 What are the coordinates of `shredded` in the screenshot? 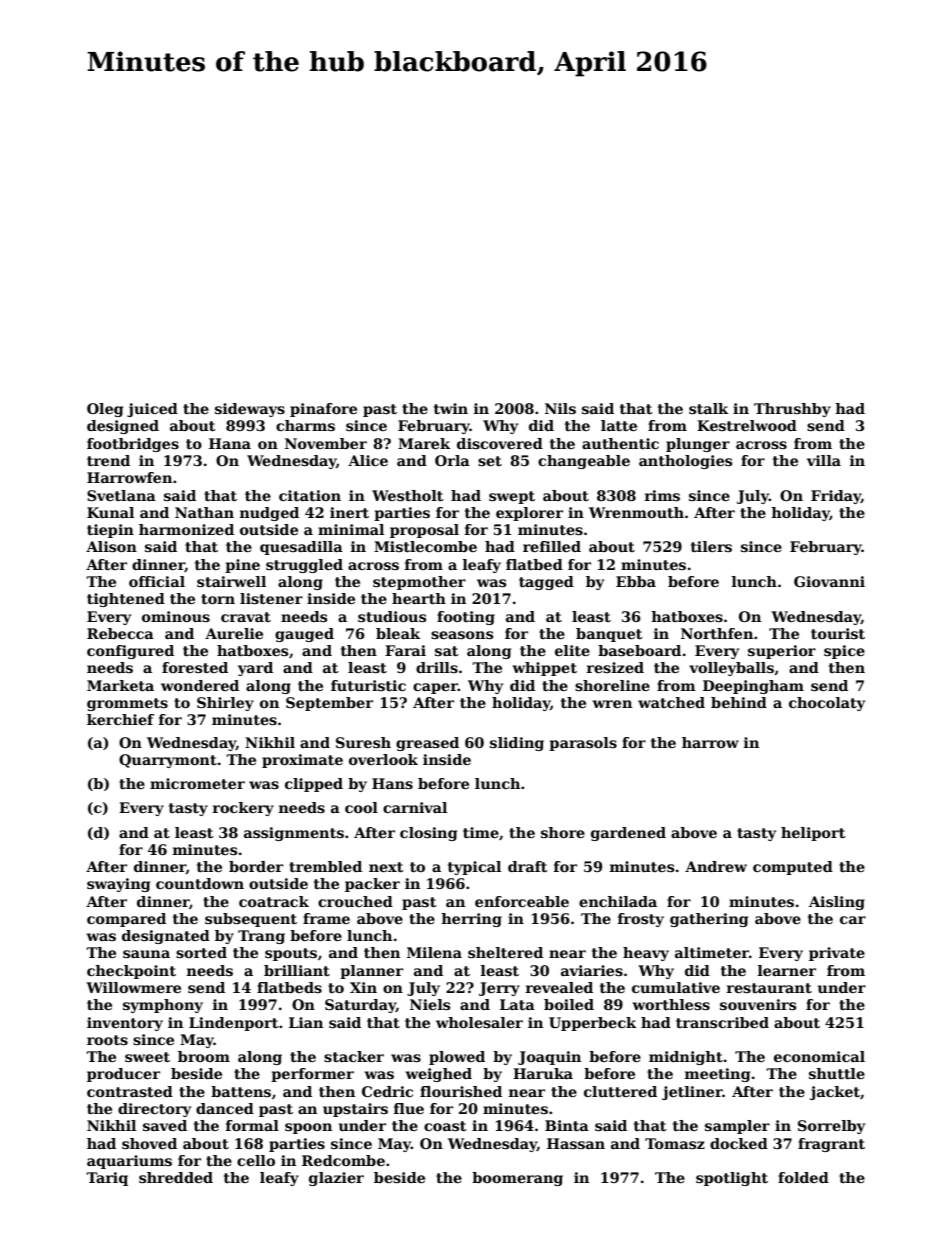 It's located at (176, 1177).
